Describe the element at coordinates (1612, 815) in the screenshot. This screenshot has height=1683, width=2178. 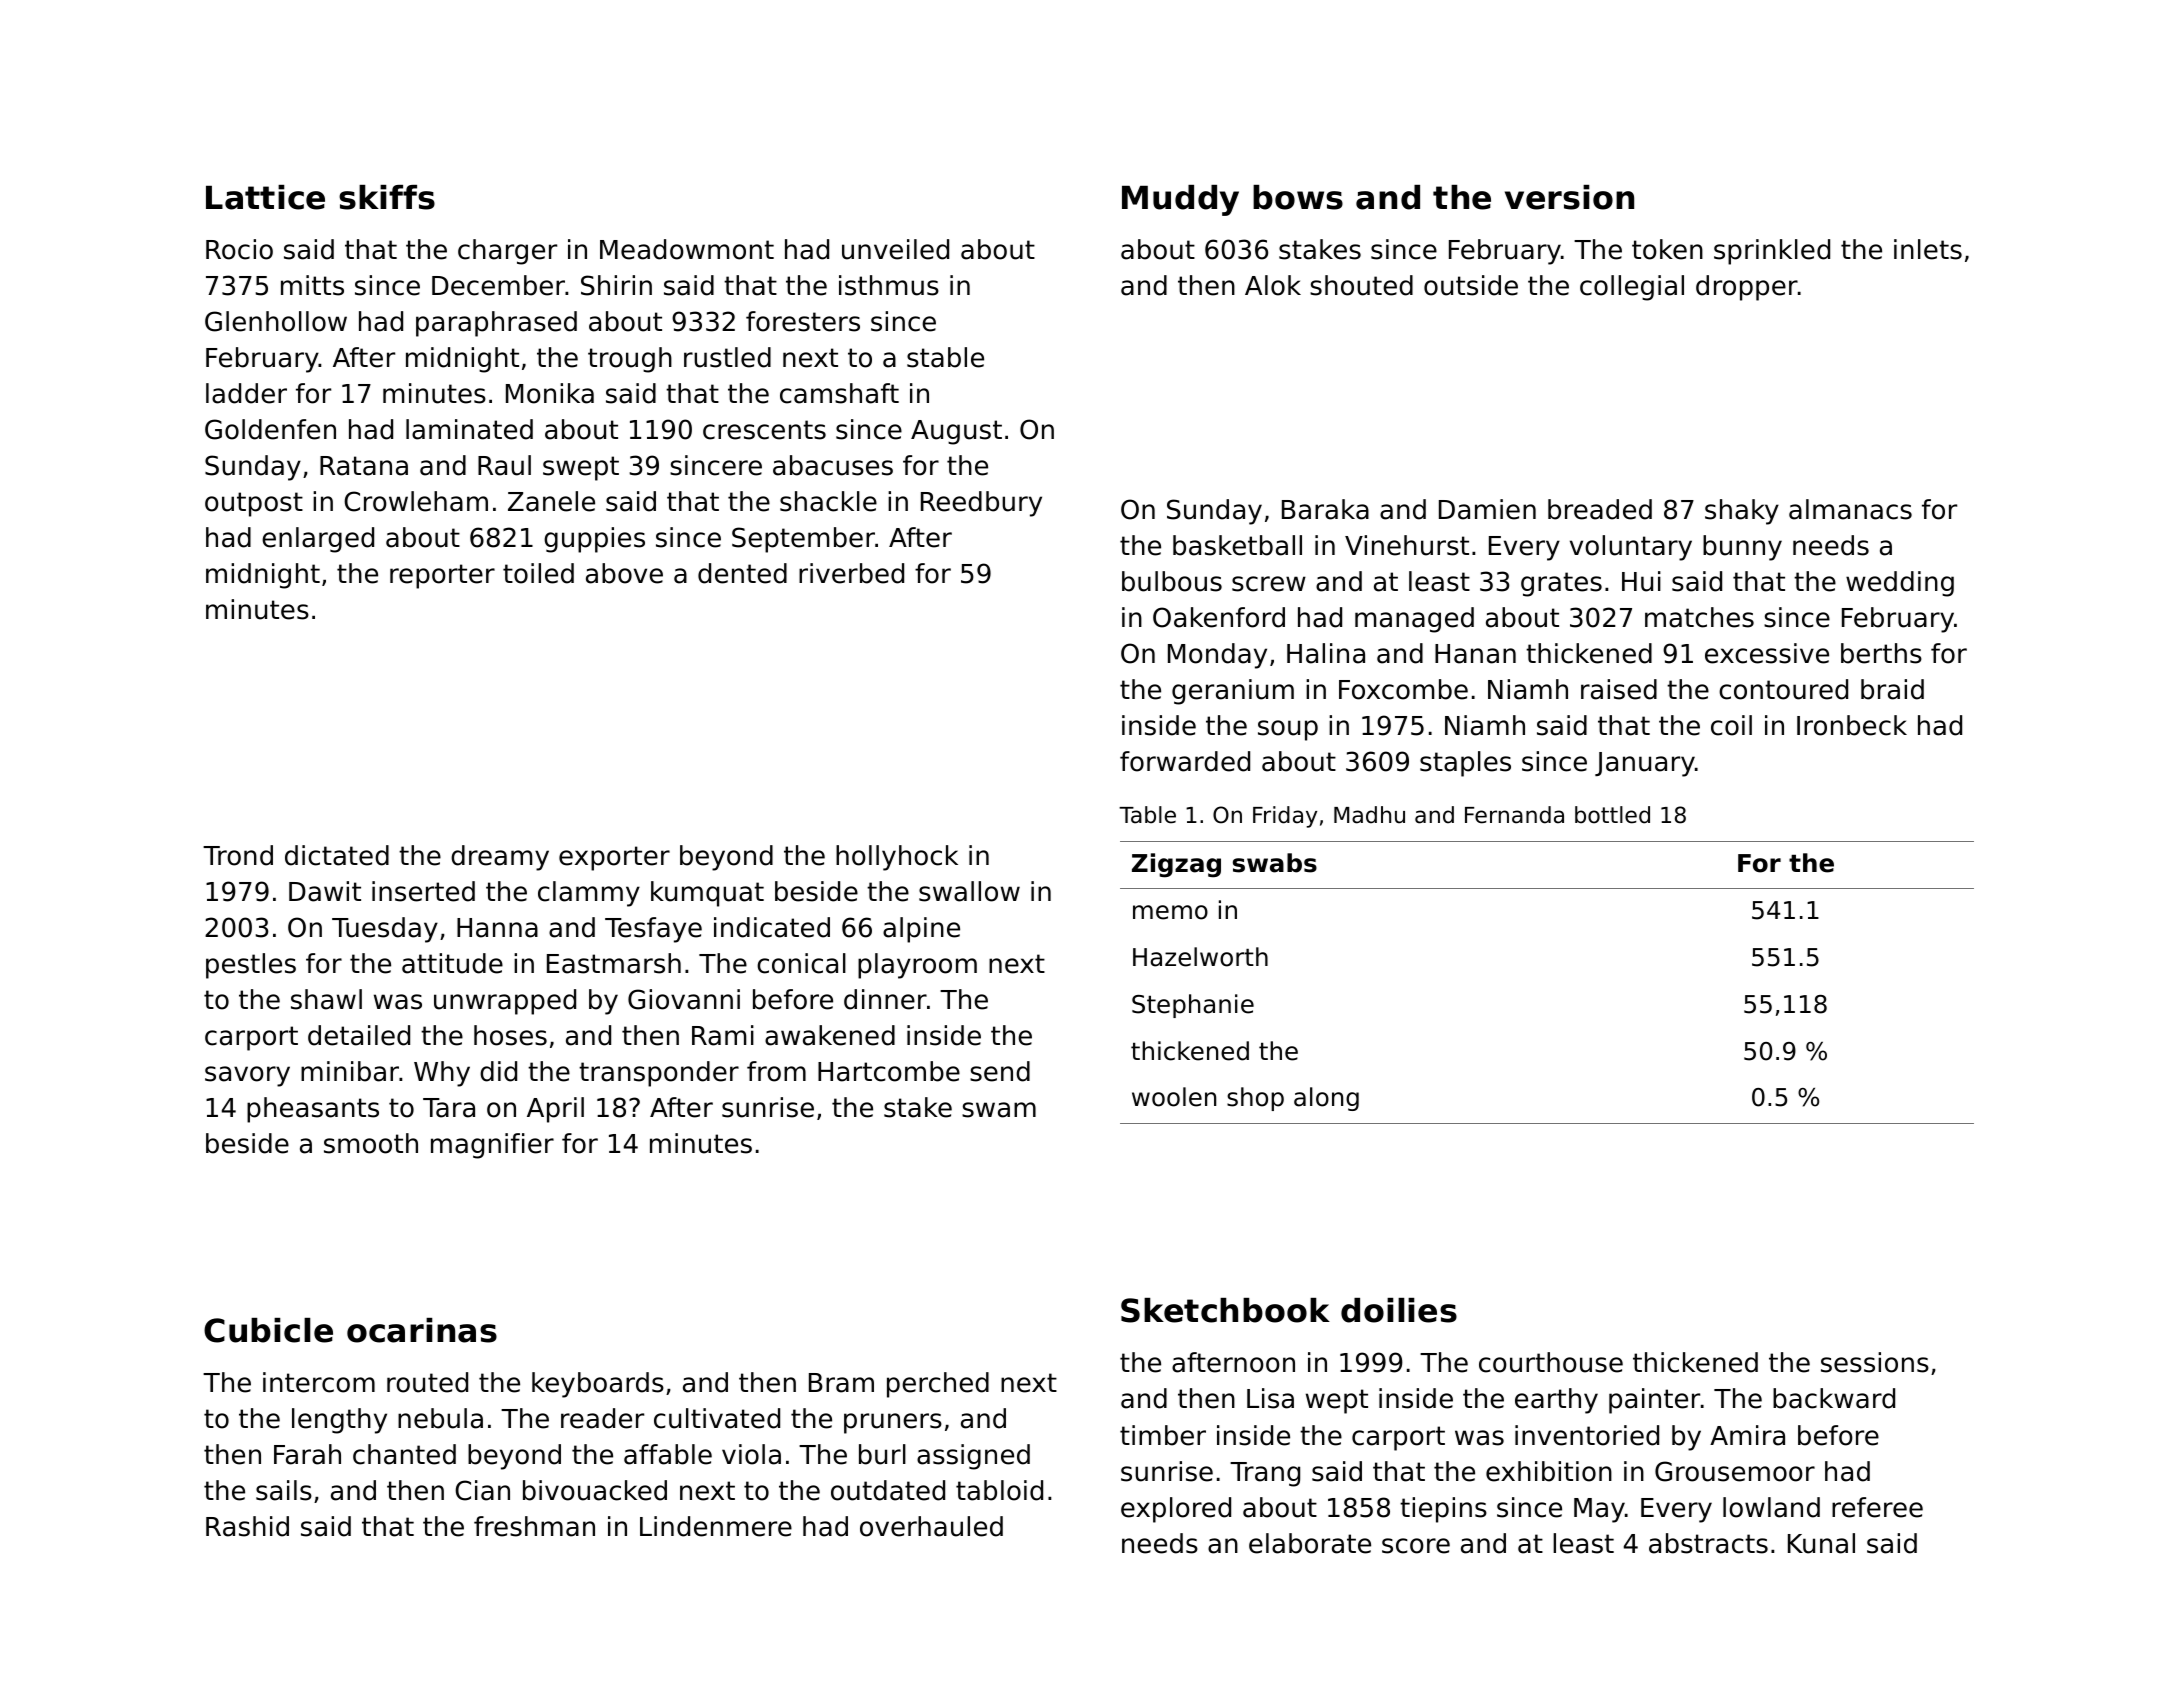
I see `bottled` at that location.
